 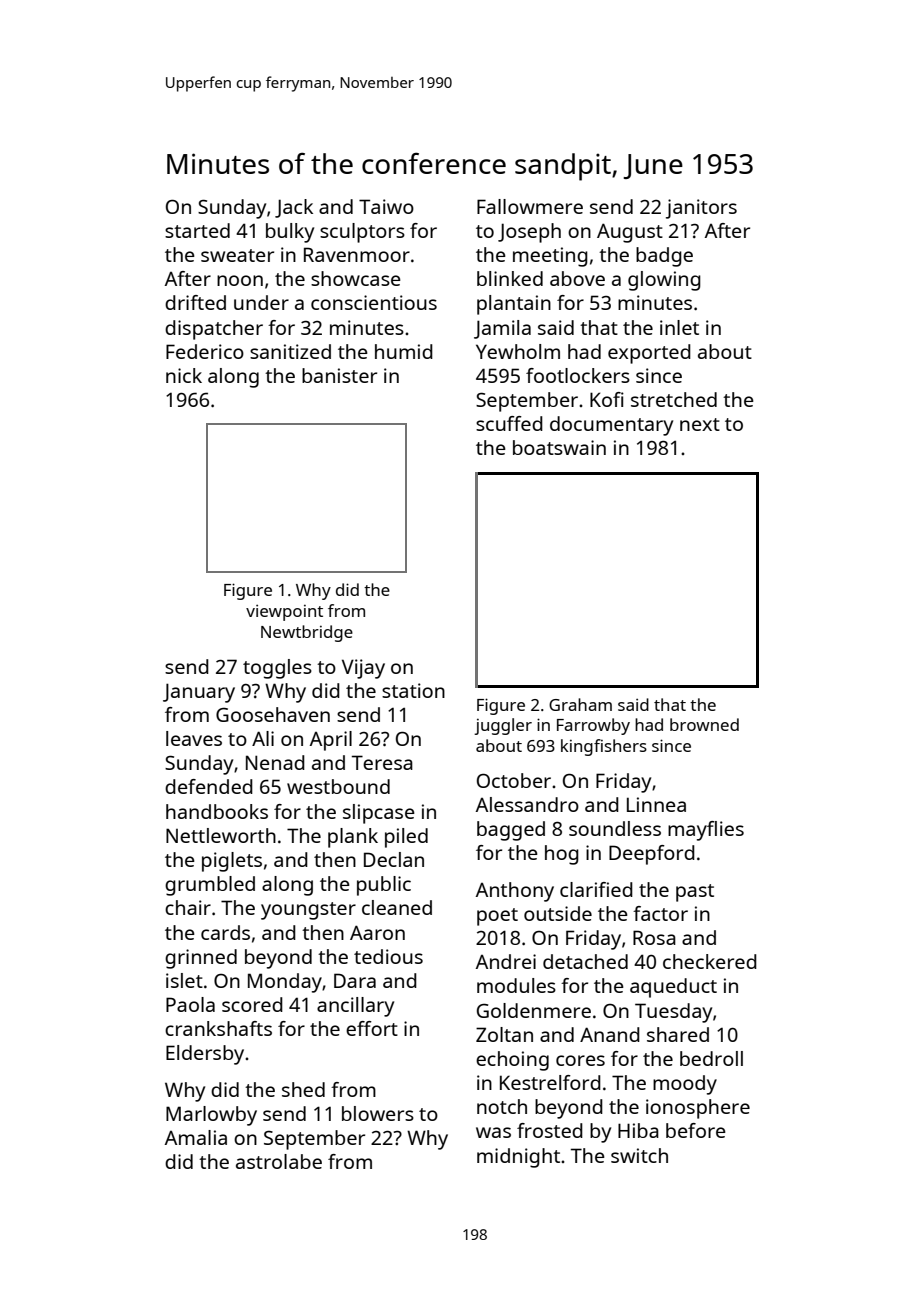 What do you see at coordinates (279, 1161) in the image?
I see `astrolabe` at bounding box center [279, 1161].
